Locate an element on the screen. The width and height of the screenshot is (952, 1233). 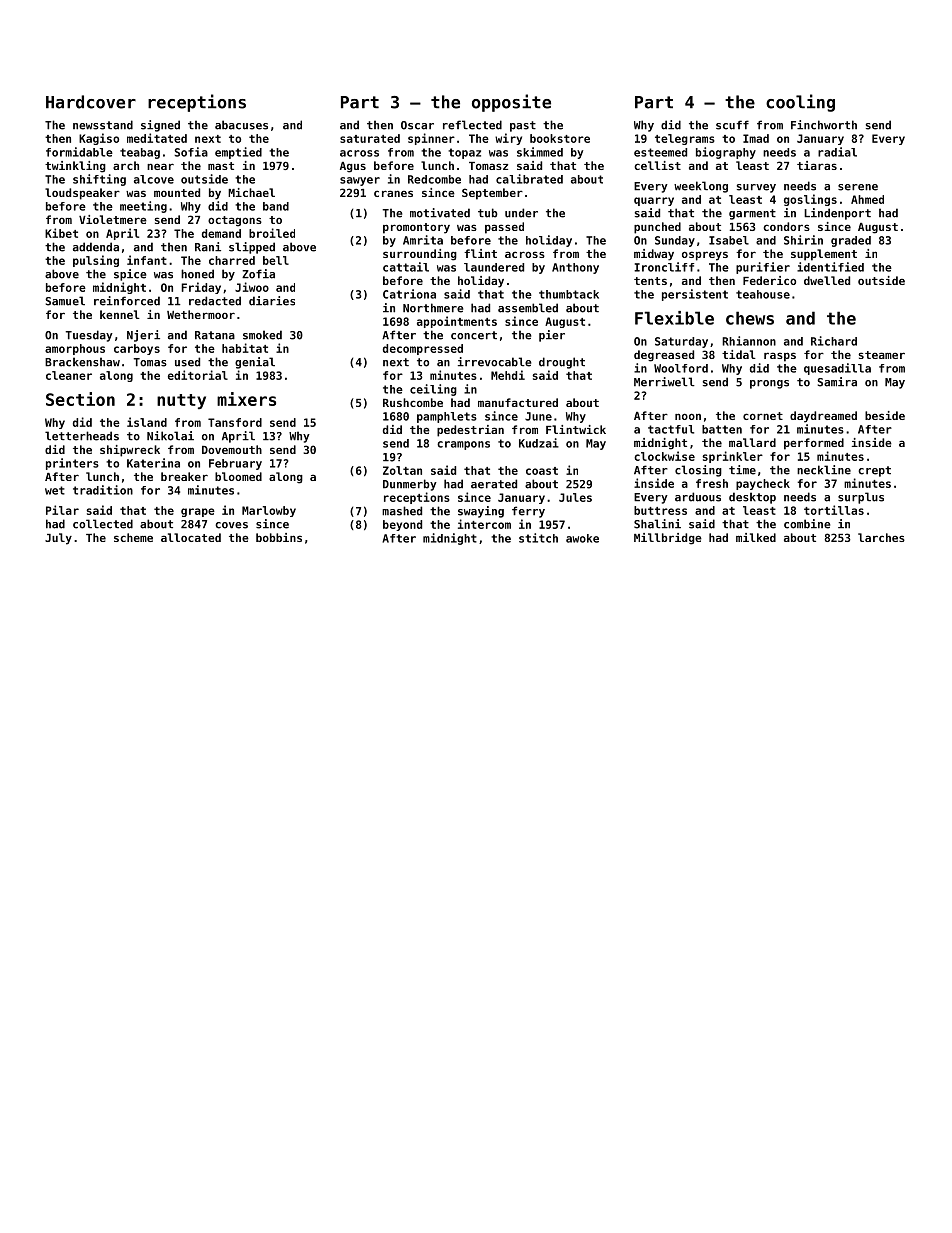
editorial is located at coordinates (198, 375).
